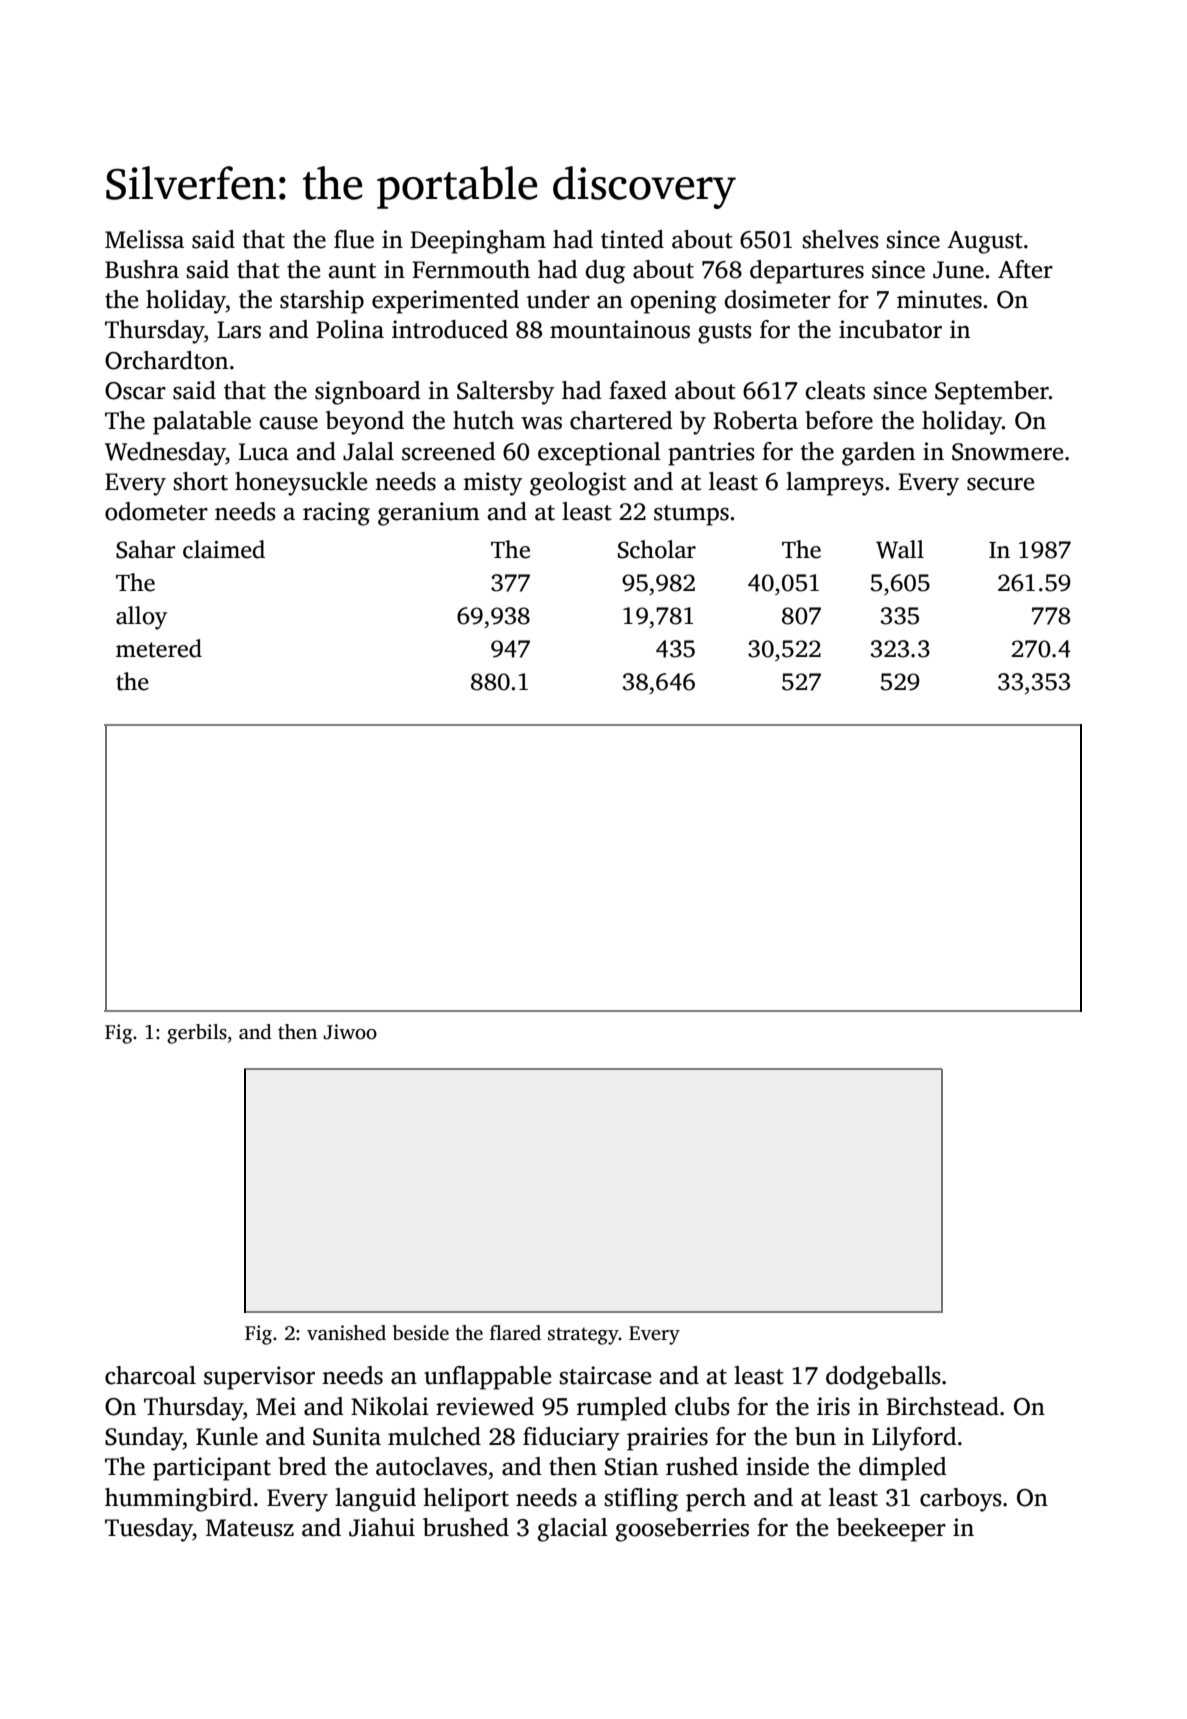 This screenshot has width=1187, height=1719. Describe the element at coordinates (890, 329) in the screenshot. I see `incubator` at that location.
